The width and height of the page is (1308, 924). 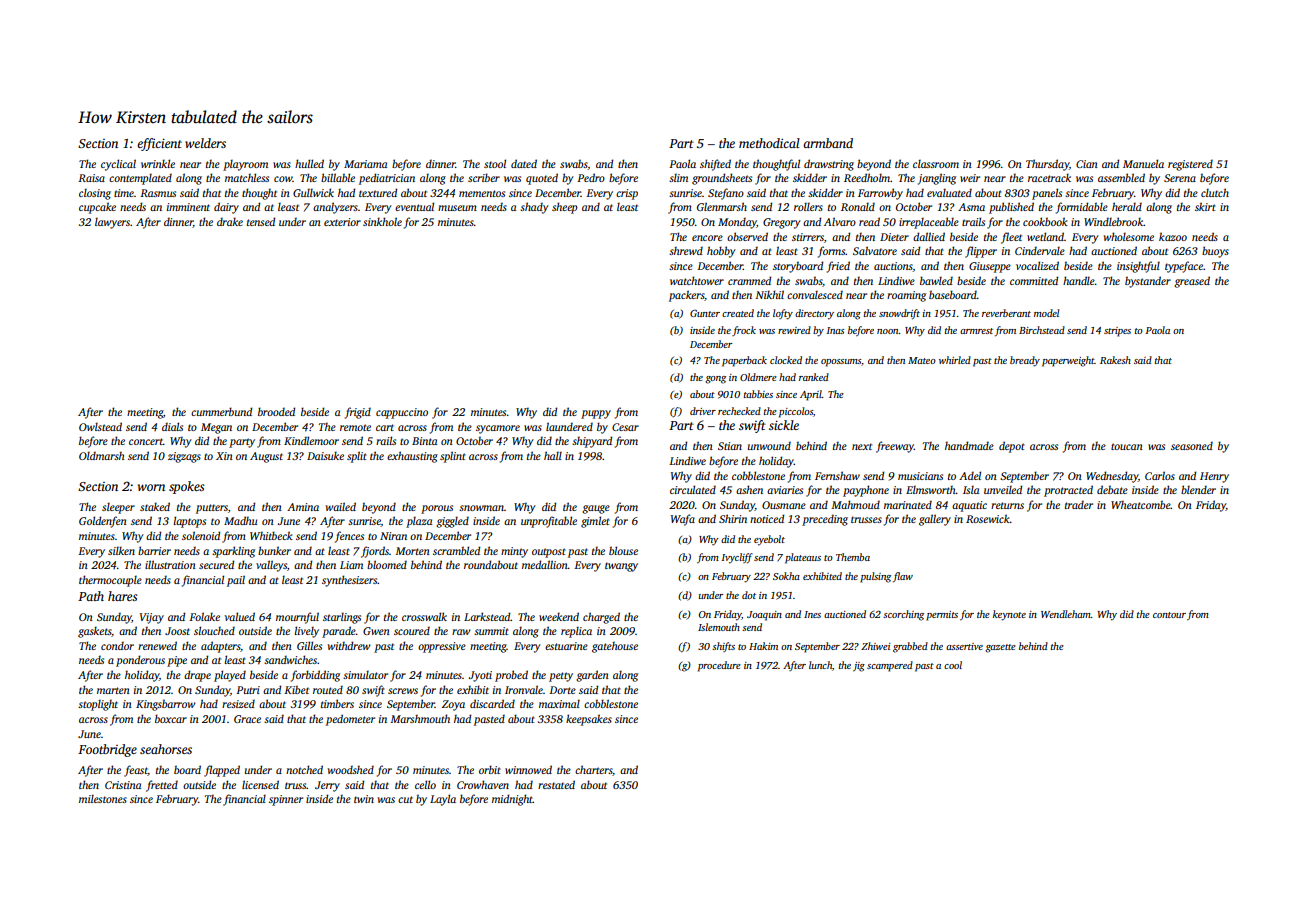 What do you see at coordinates (1047, 194) in the page?
I see `panels` at bounding box center [1047, 194].
